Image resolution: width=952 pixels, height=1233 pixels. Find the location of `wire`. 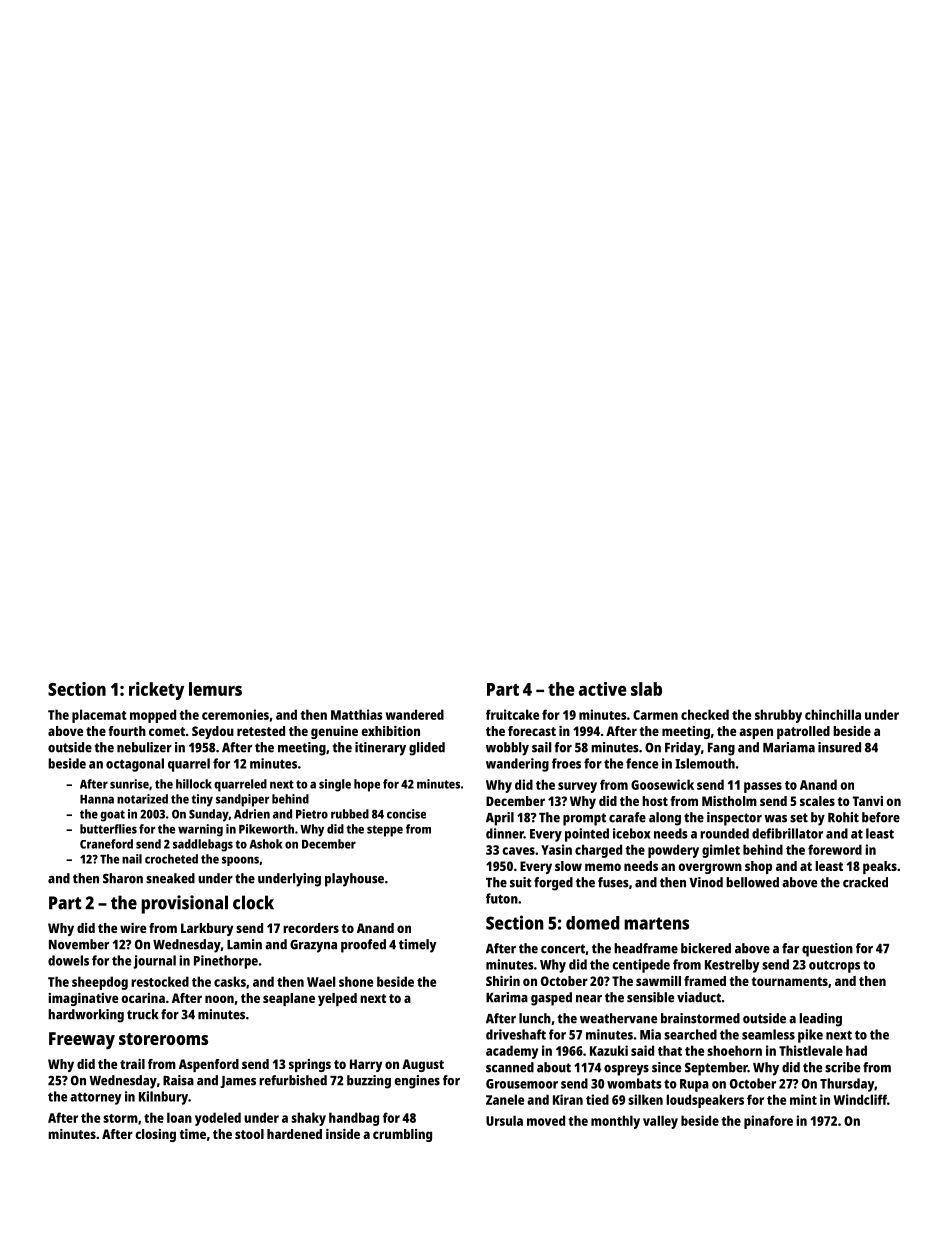

wire is located at coordinates (133, 928).
